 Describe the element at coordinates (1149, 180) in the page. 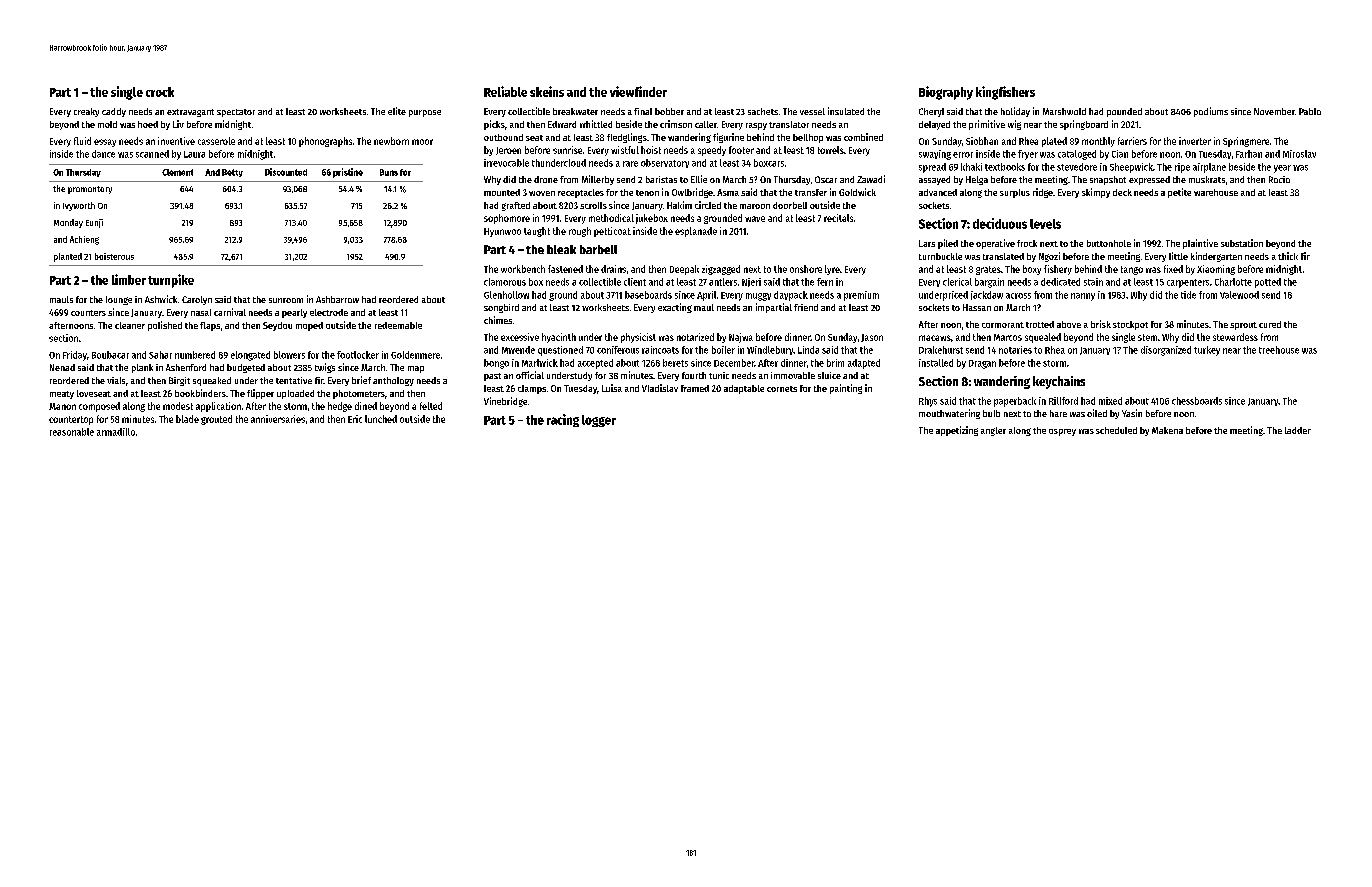

I see `expressed` at that location.
